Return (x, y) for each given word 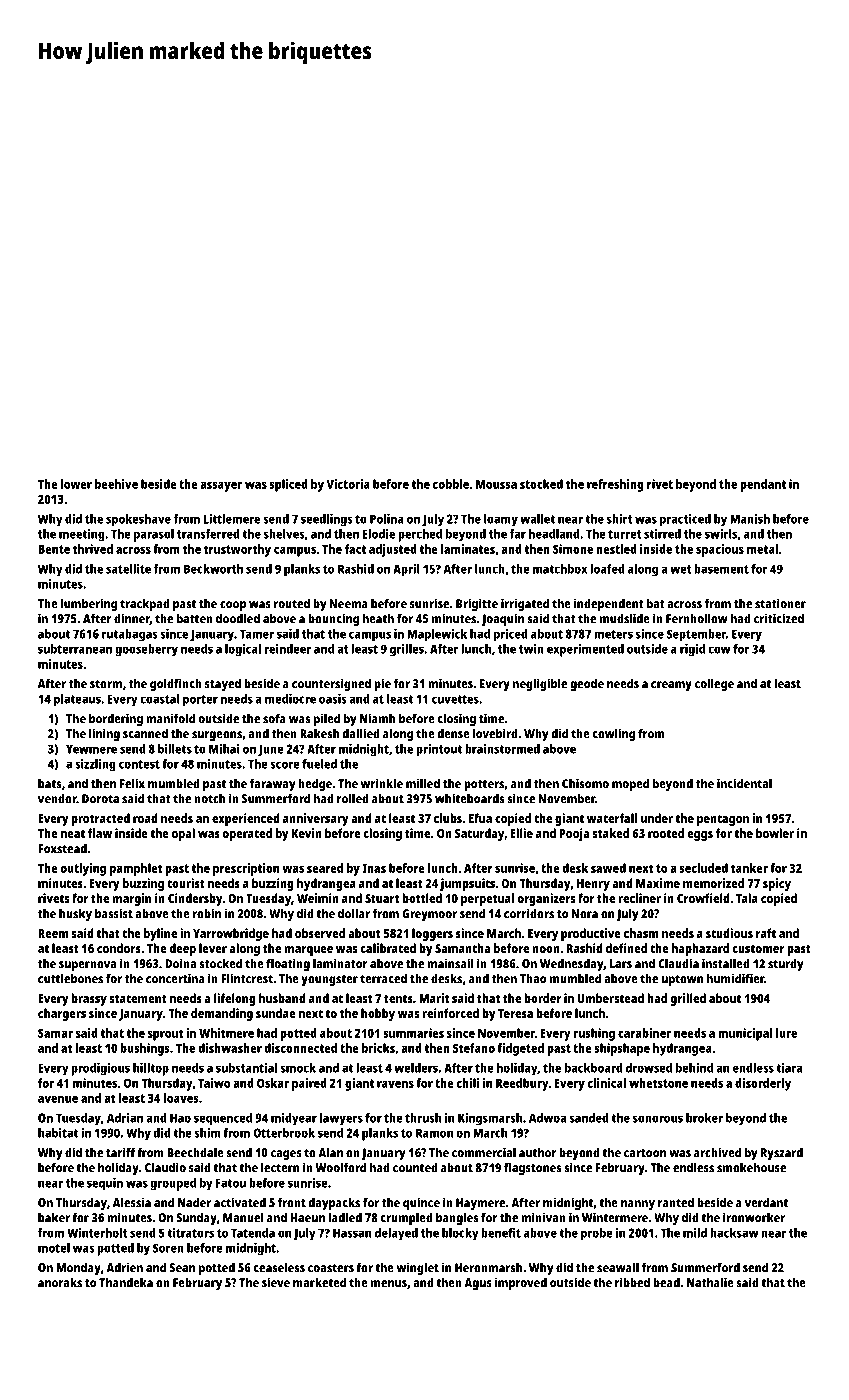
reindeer (288, 649)
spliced (288, 485)
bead (666, 1282)
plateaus (77, 700)
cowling (613, 734)
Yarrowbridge (231, 934)
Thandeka (126, 1282)
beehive (116, 484)
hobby (378, 1014)
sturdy (786, 964)
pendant (763, 485)
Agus (478, 1284)
